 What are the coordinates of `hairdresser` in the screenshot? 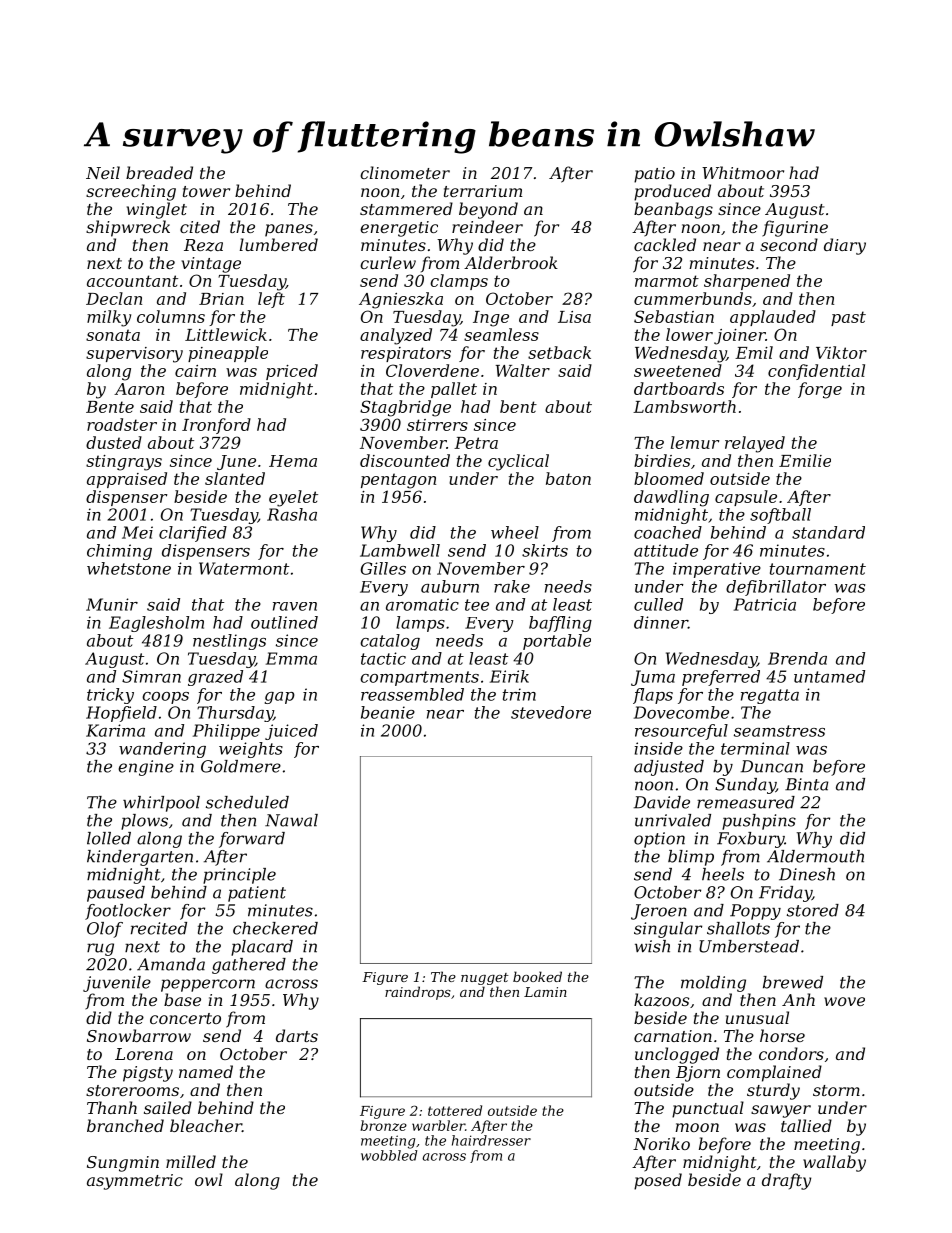 It's located at (491, 1140).
